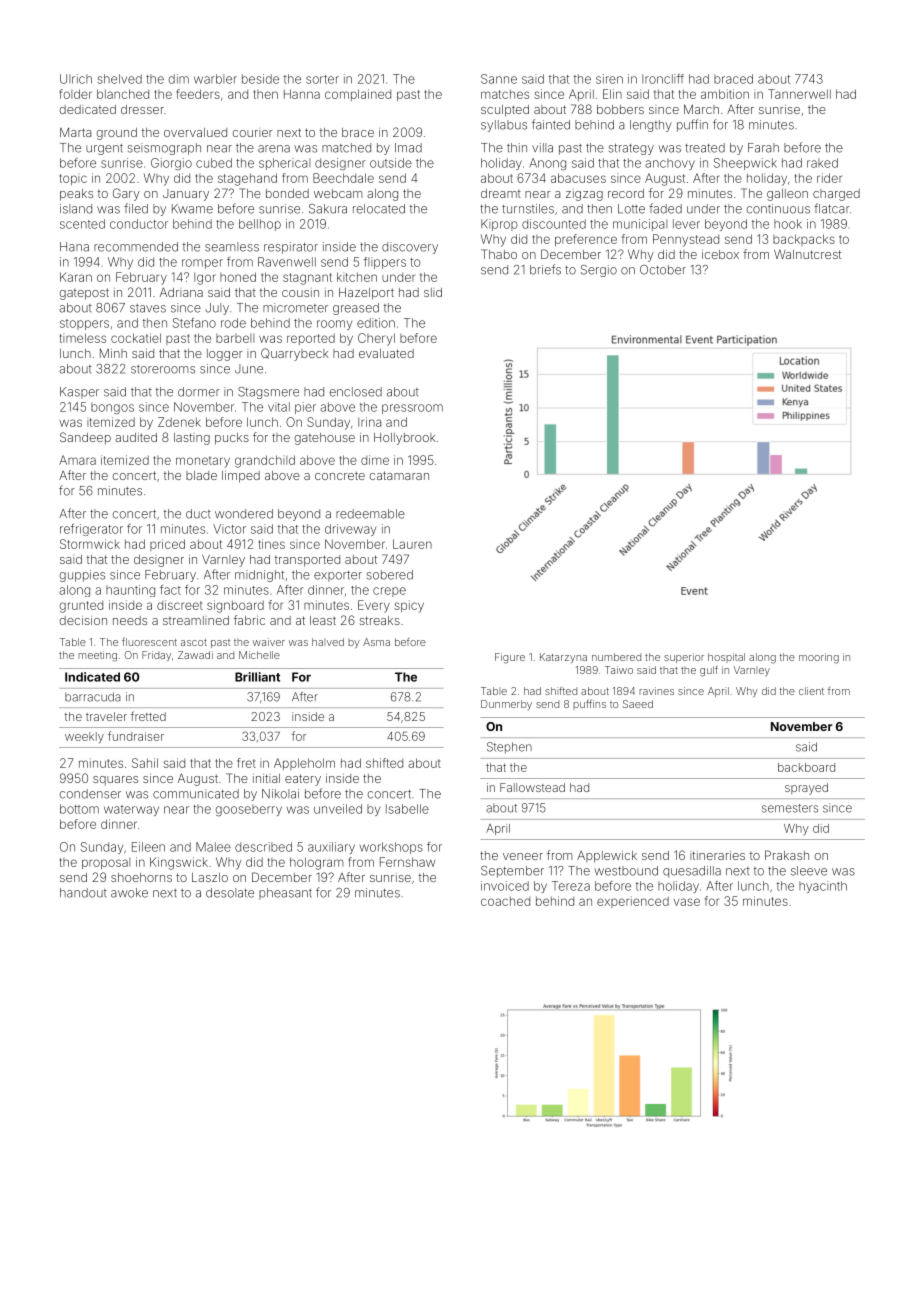 This screenshot has height=1308, width=924. What do you see at coordinates (295, 308) in the screenshot?
I see `micrometer` at bounding box center [295, 308].
